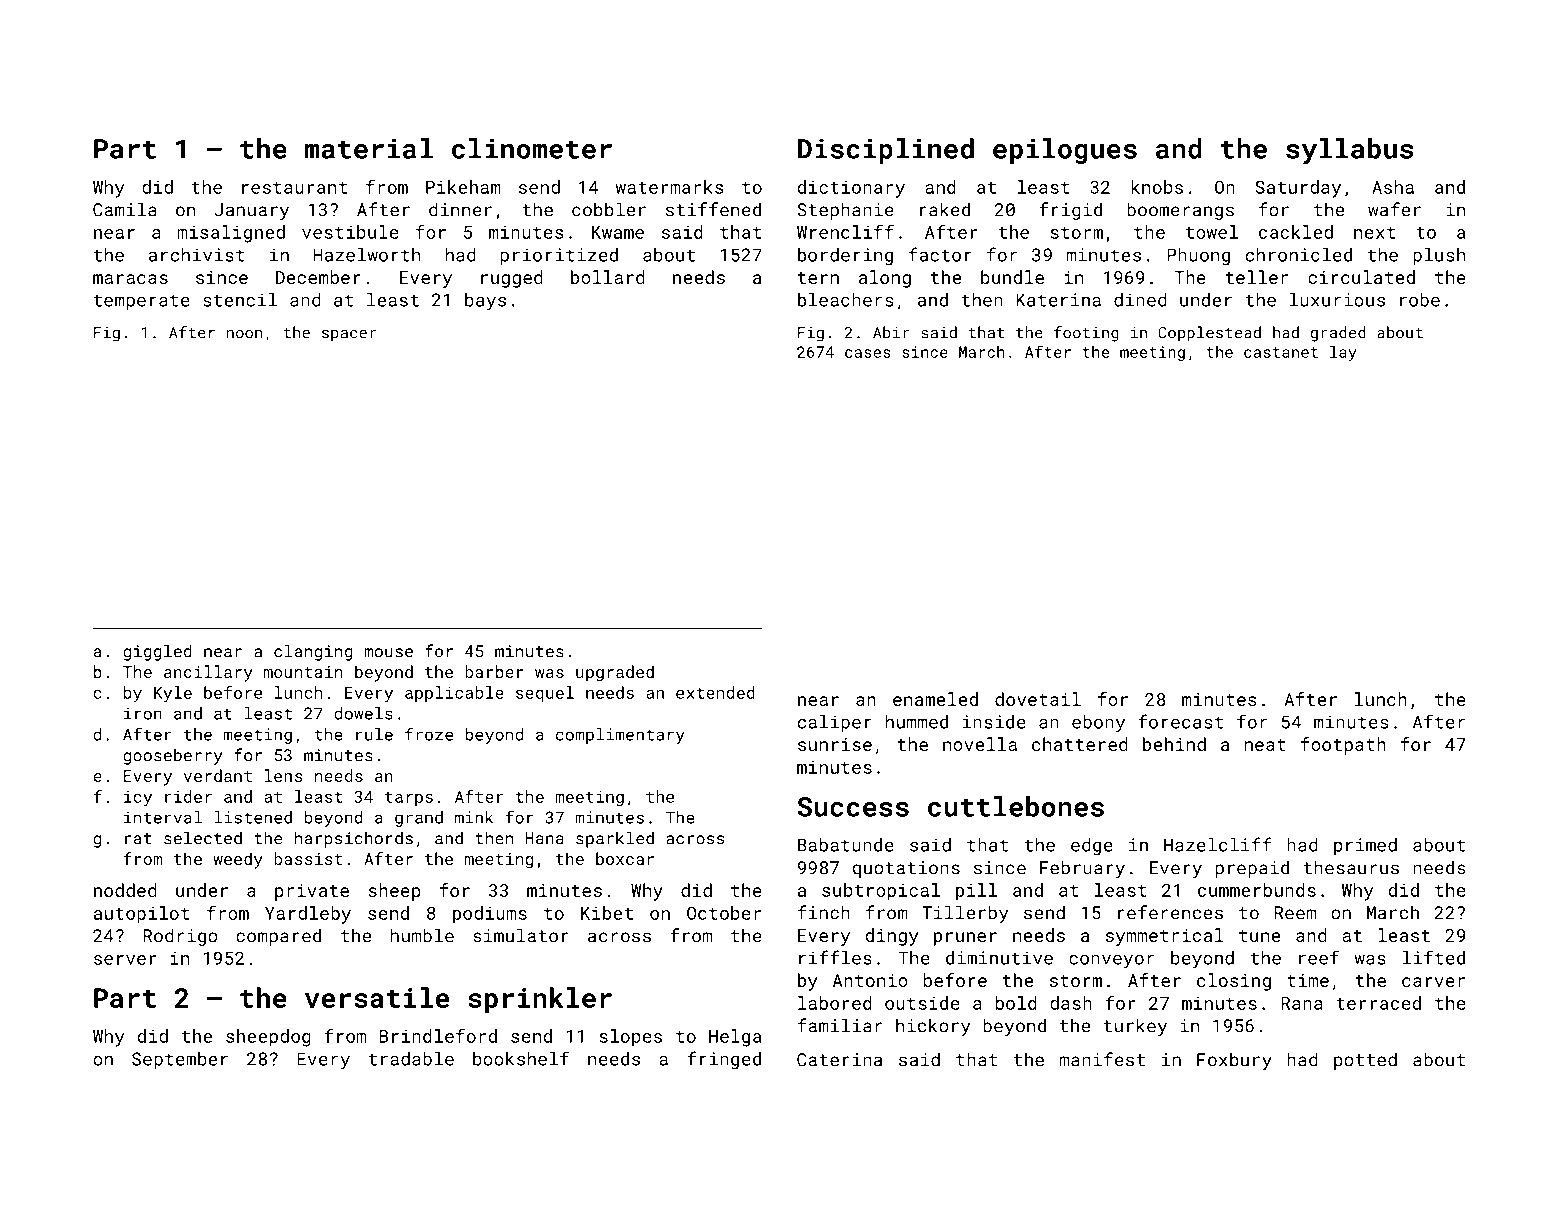 The image size is (1559, 1205). Describe the element at coordinates (1349, 151) in the screenshot. I see `syllabus` at that location.
